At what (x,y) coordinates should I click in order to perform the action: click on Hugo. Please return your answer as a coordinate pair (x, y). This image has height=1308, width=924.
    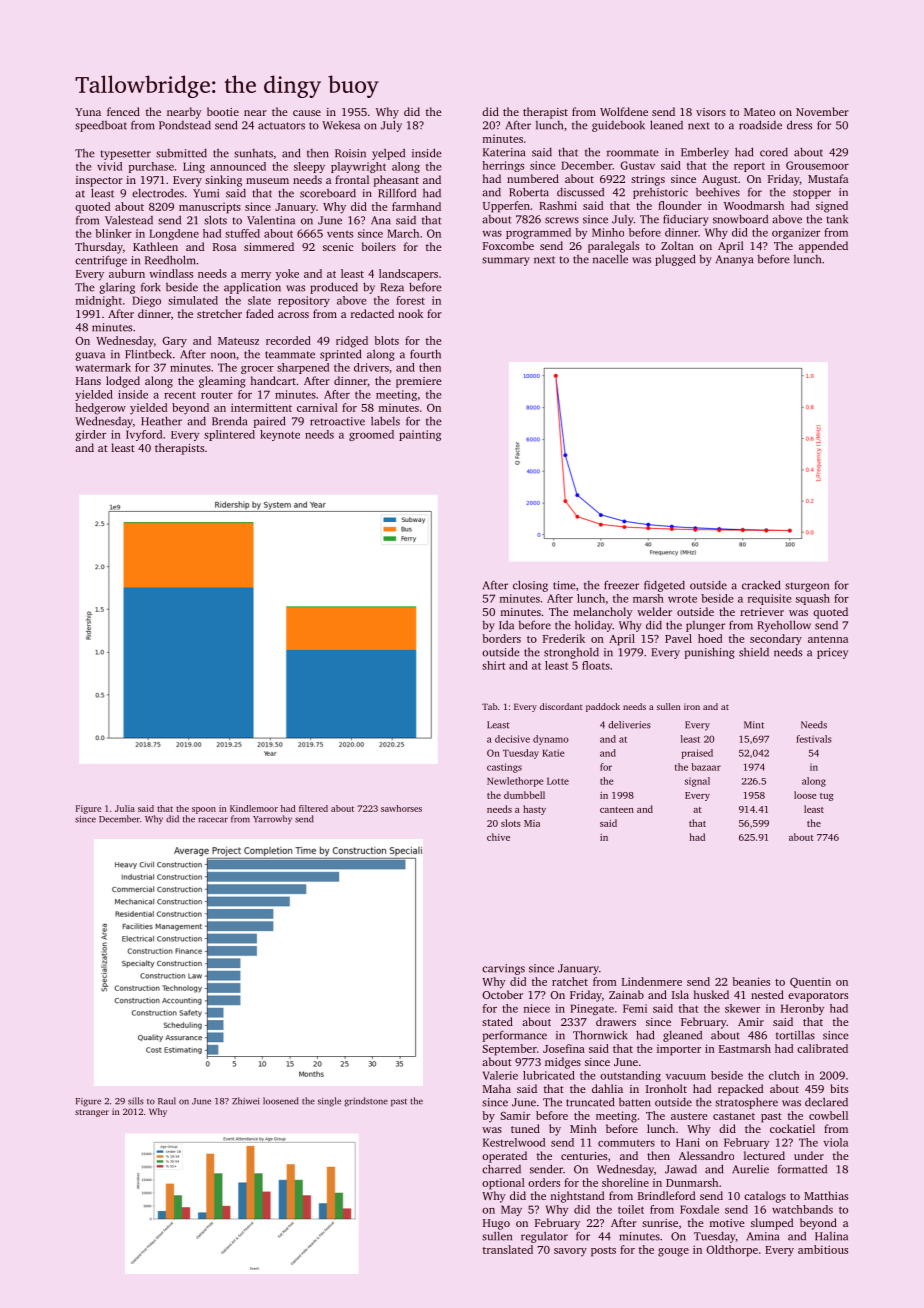
    Looking at the image, I should click on (496, 1224).
